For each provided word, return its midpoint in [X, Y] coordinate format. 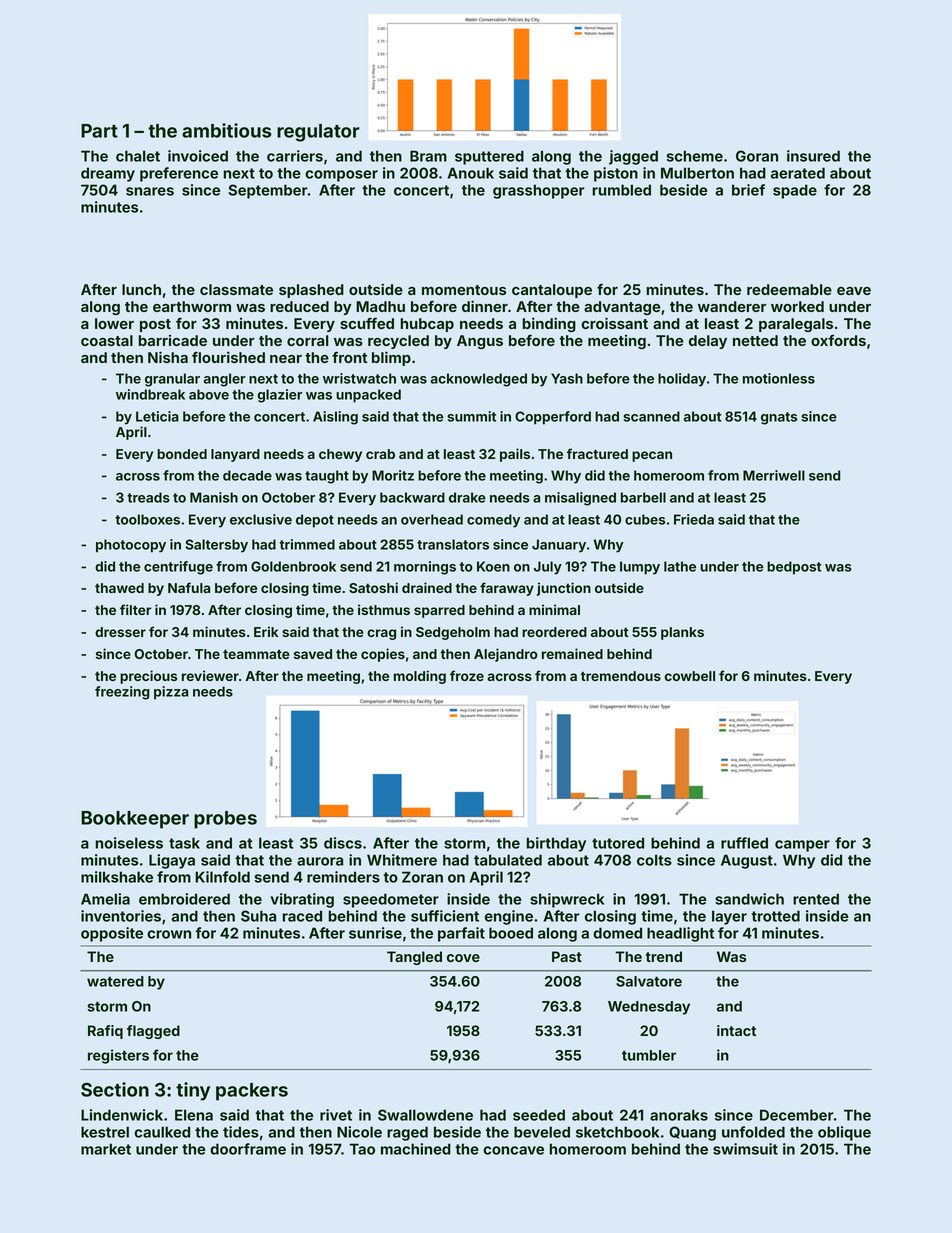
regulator [318, 133]
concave [513, 1150]
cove [463, 958]
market [106, 1149]
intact [736, 1030]
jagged [633, 157]
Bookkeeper [135, 820]
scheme [694, 156]
